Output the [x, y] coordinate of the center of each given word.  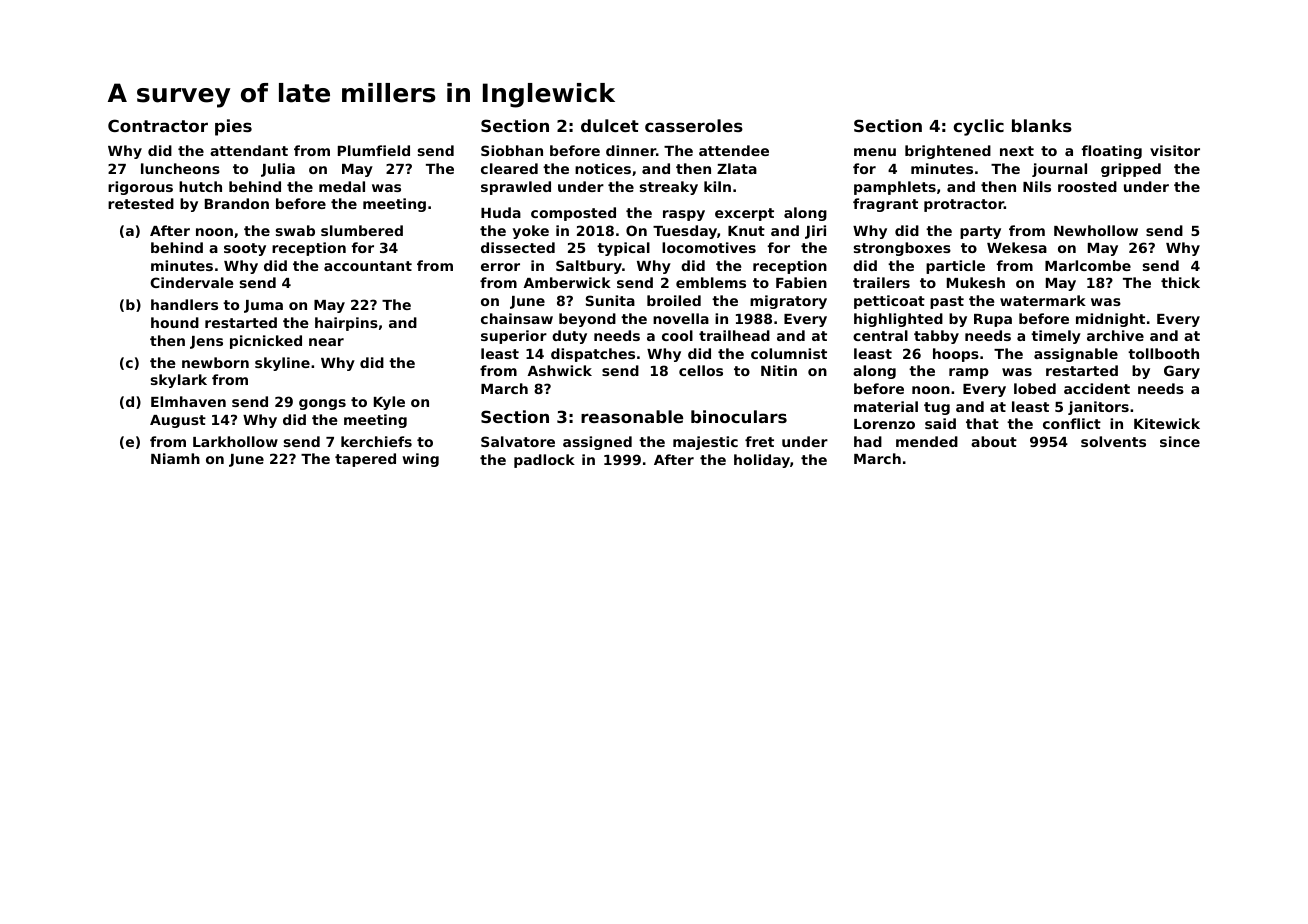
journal [1059, 170]
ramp [969, 373]
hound [175, 322]
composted [573, 214]
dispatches [593, 355]
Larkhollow [235, 441]
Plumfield [374, 150]
